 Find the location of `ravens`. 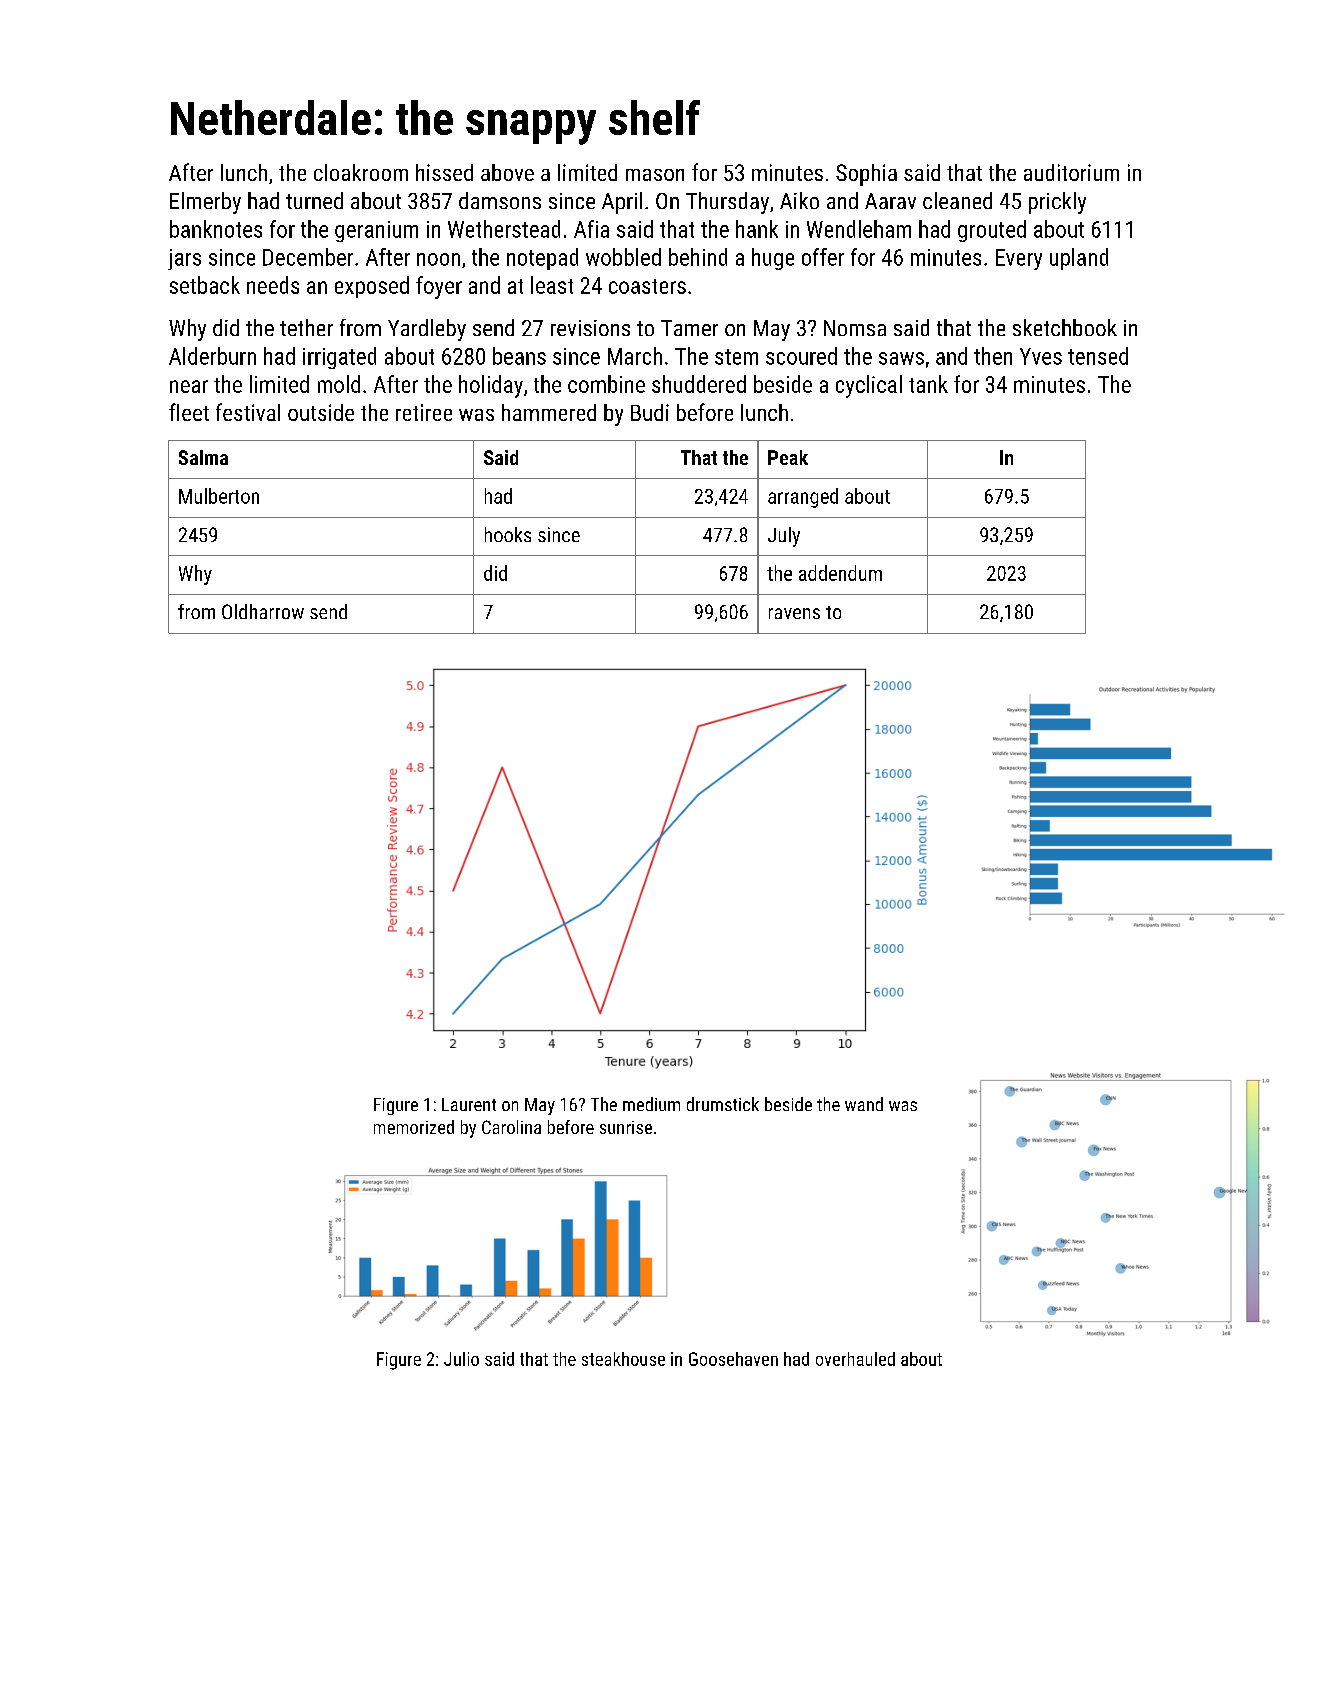

ravens is located at coordinates (794, 613).
